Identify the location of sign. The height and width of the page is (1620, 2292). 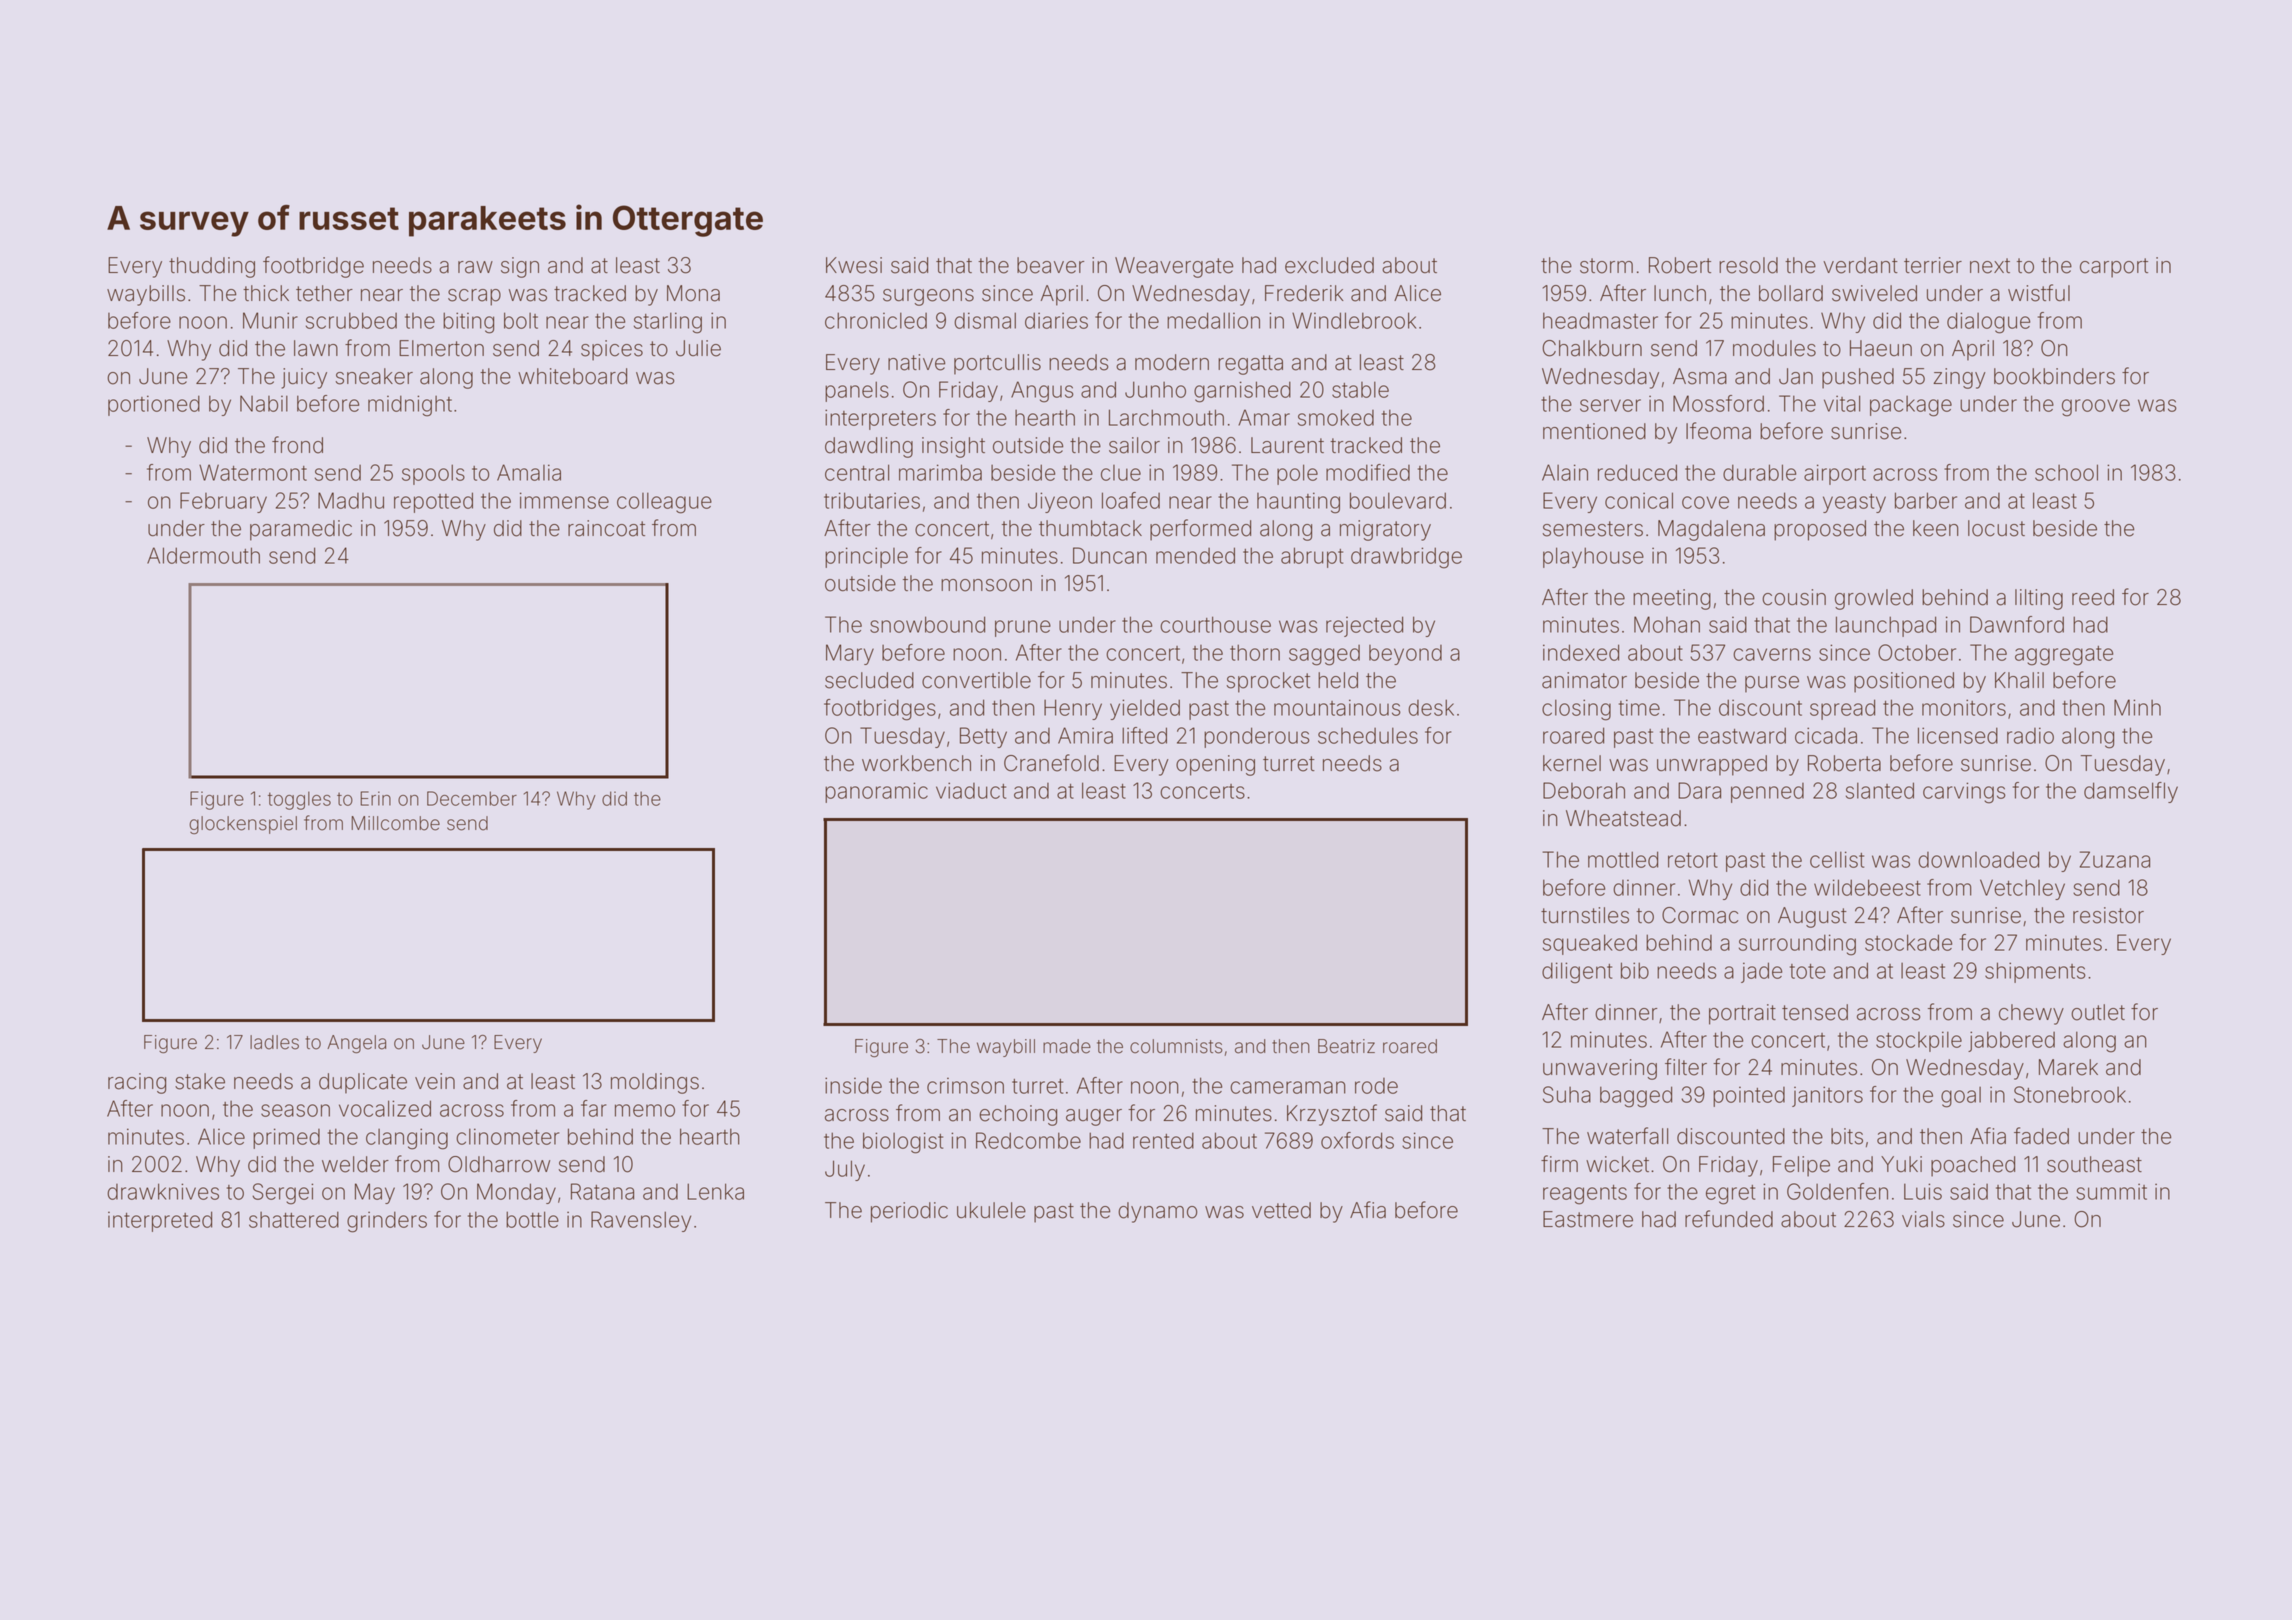
(520, 267).
